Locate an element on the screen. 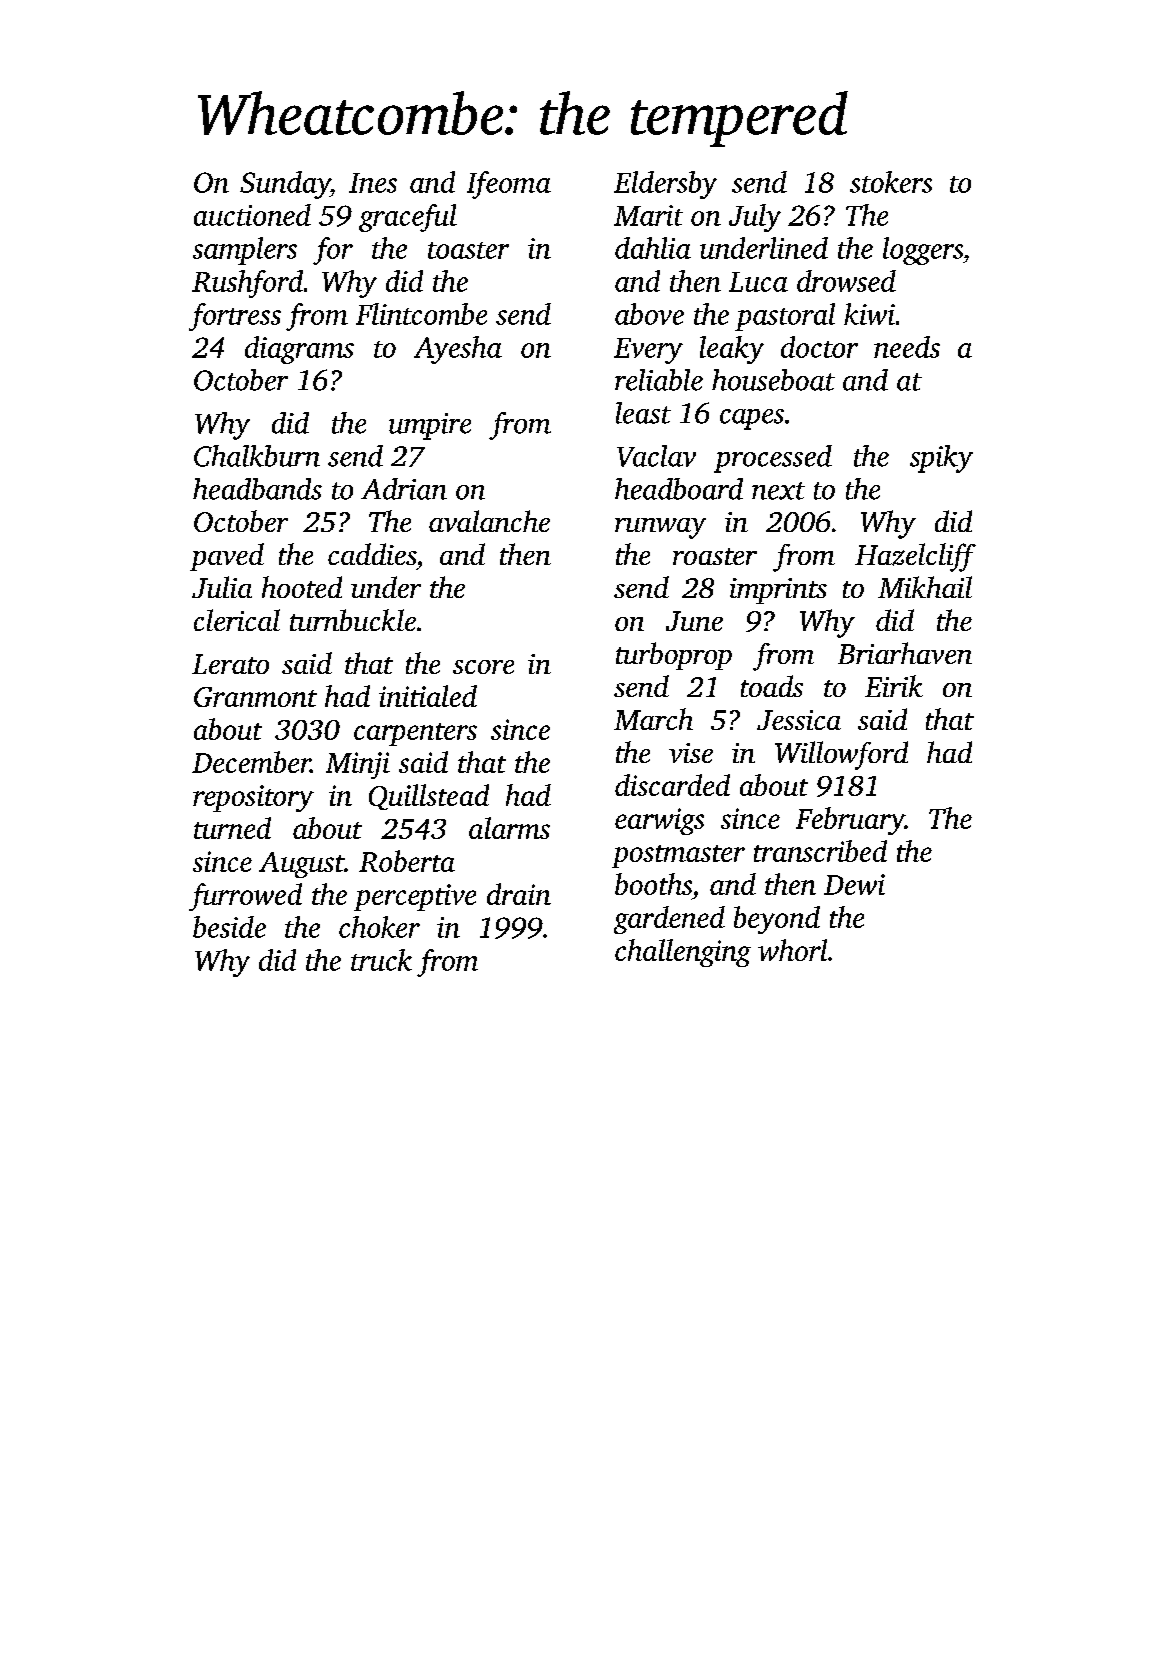 The width and height of the screenshot is (1165, 1654). toaster is located at coordinates (468, 250).
